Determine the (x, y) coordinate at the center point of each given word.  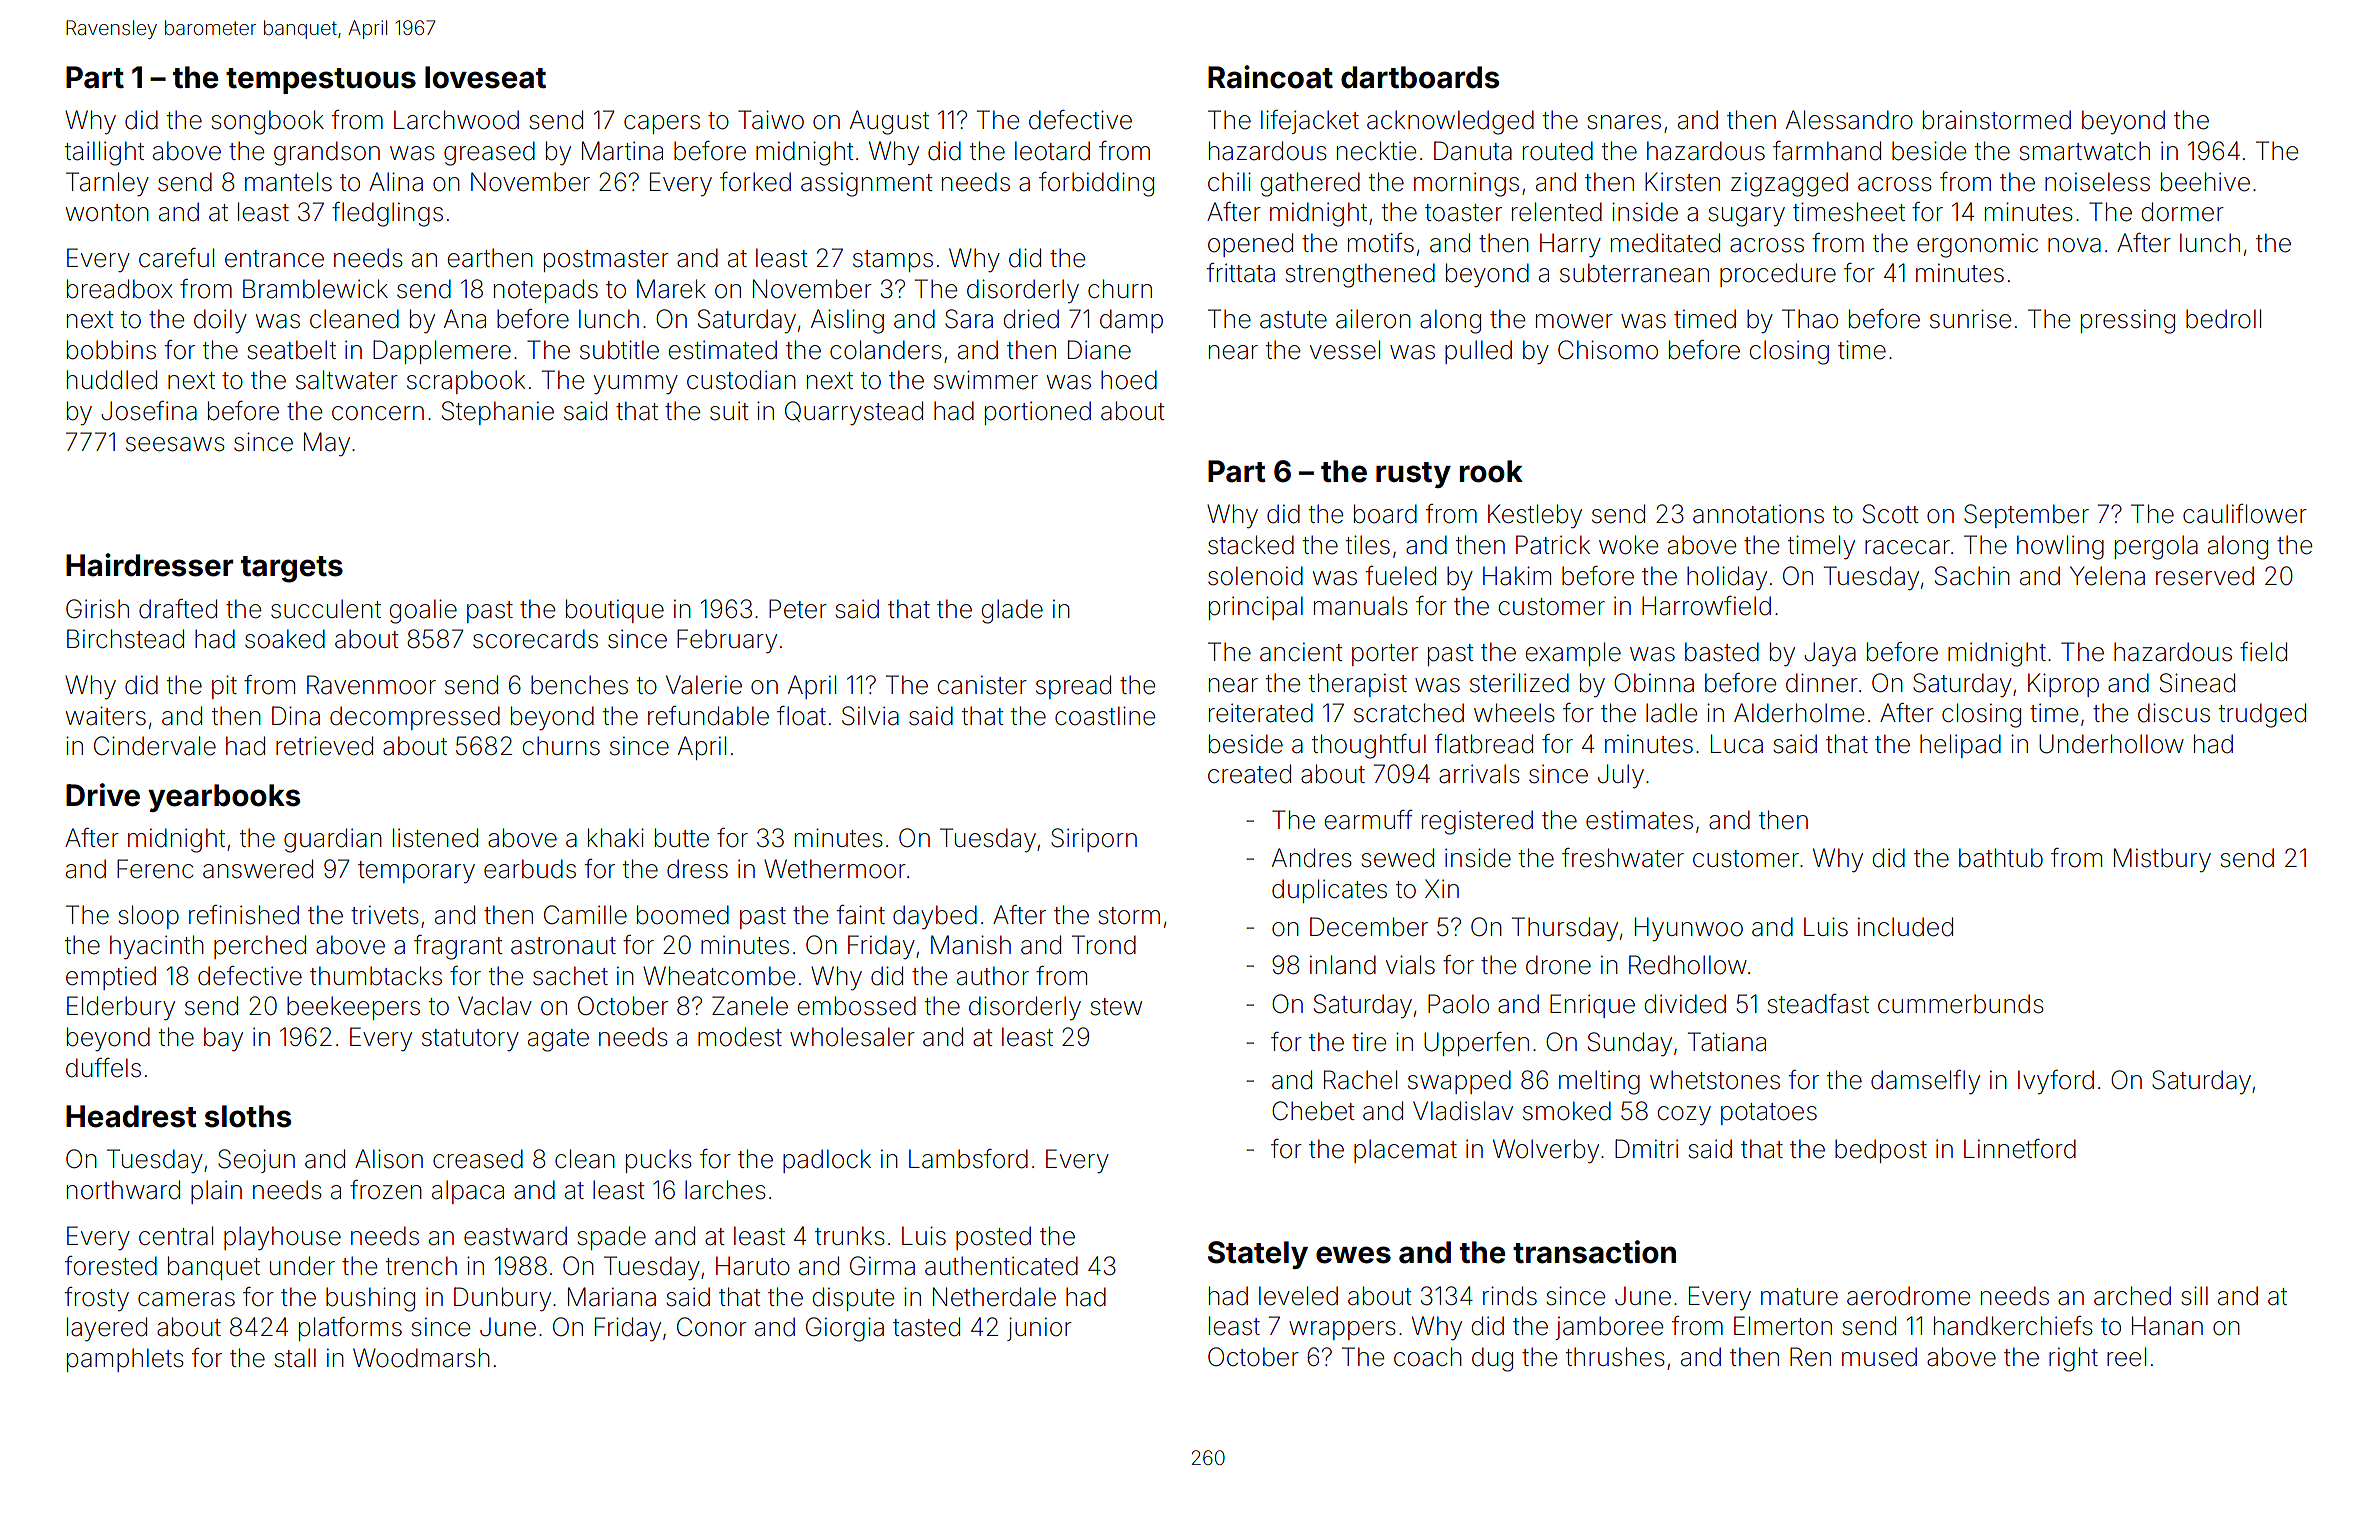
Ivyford (2056, 1082)
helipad (1960, 746)
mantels (288, 182)
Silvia (870, 716)
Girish (97, 609)
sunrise (1970, 319)
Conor (711, 1327)
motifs (1381, 243)
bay (223, 1039)
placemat (1405, 1151)
